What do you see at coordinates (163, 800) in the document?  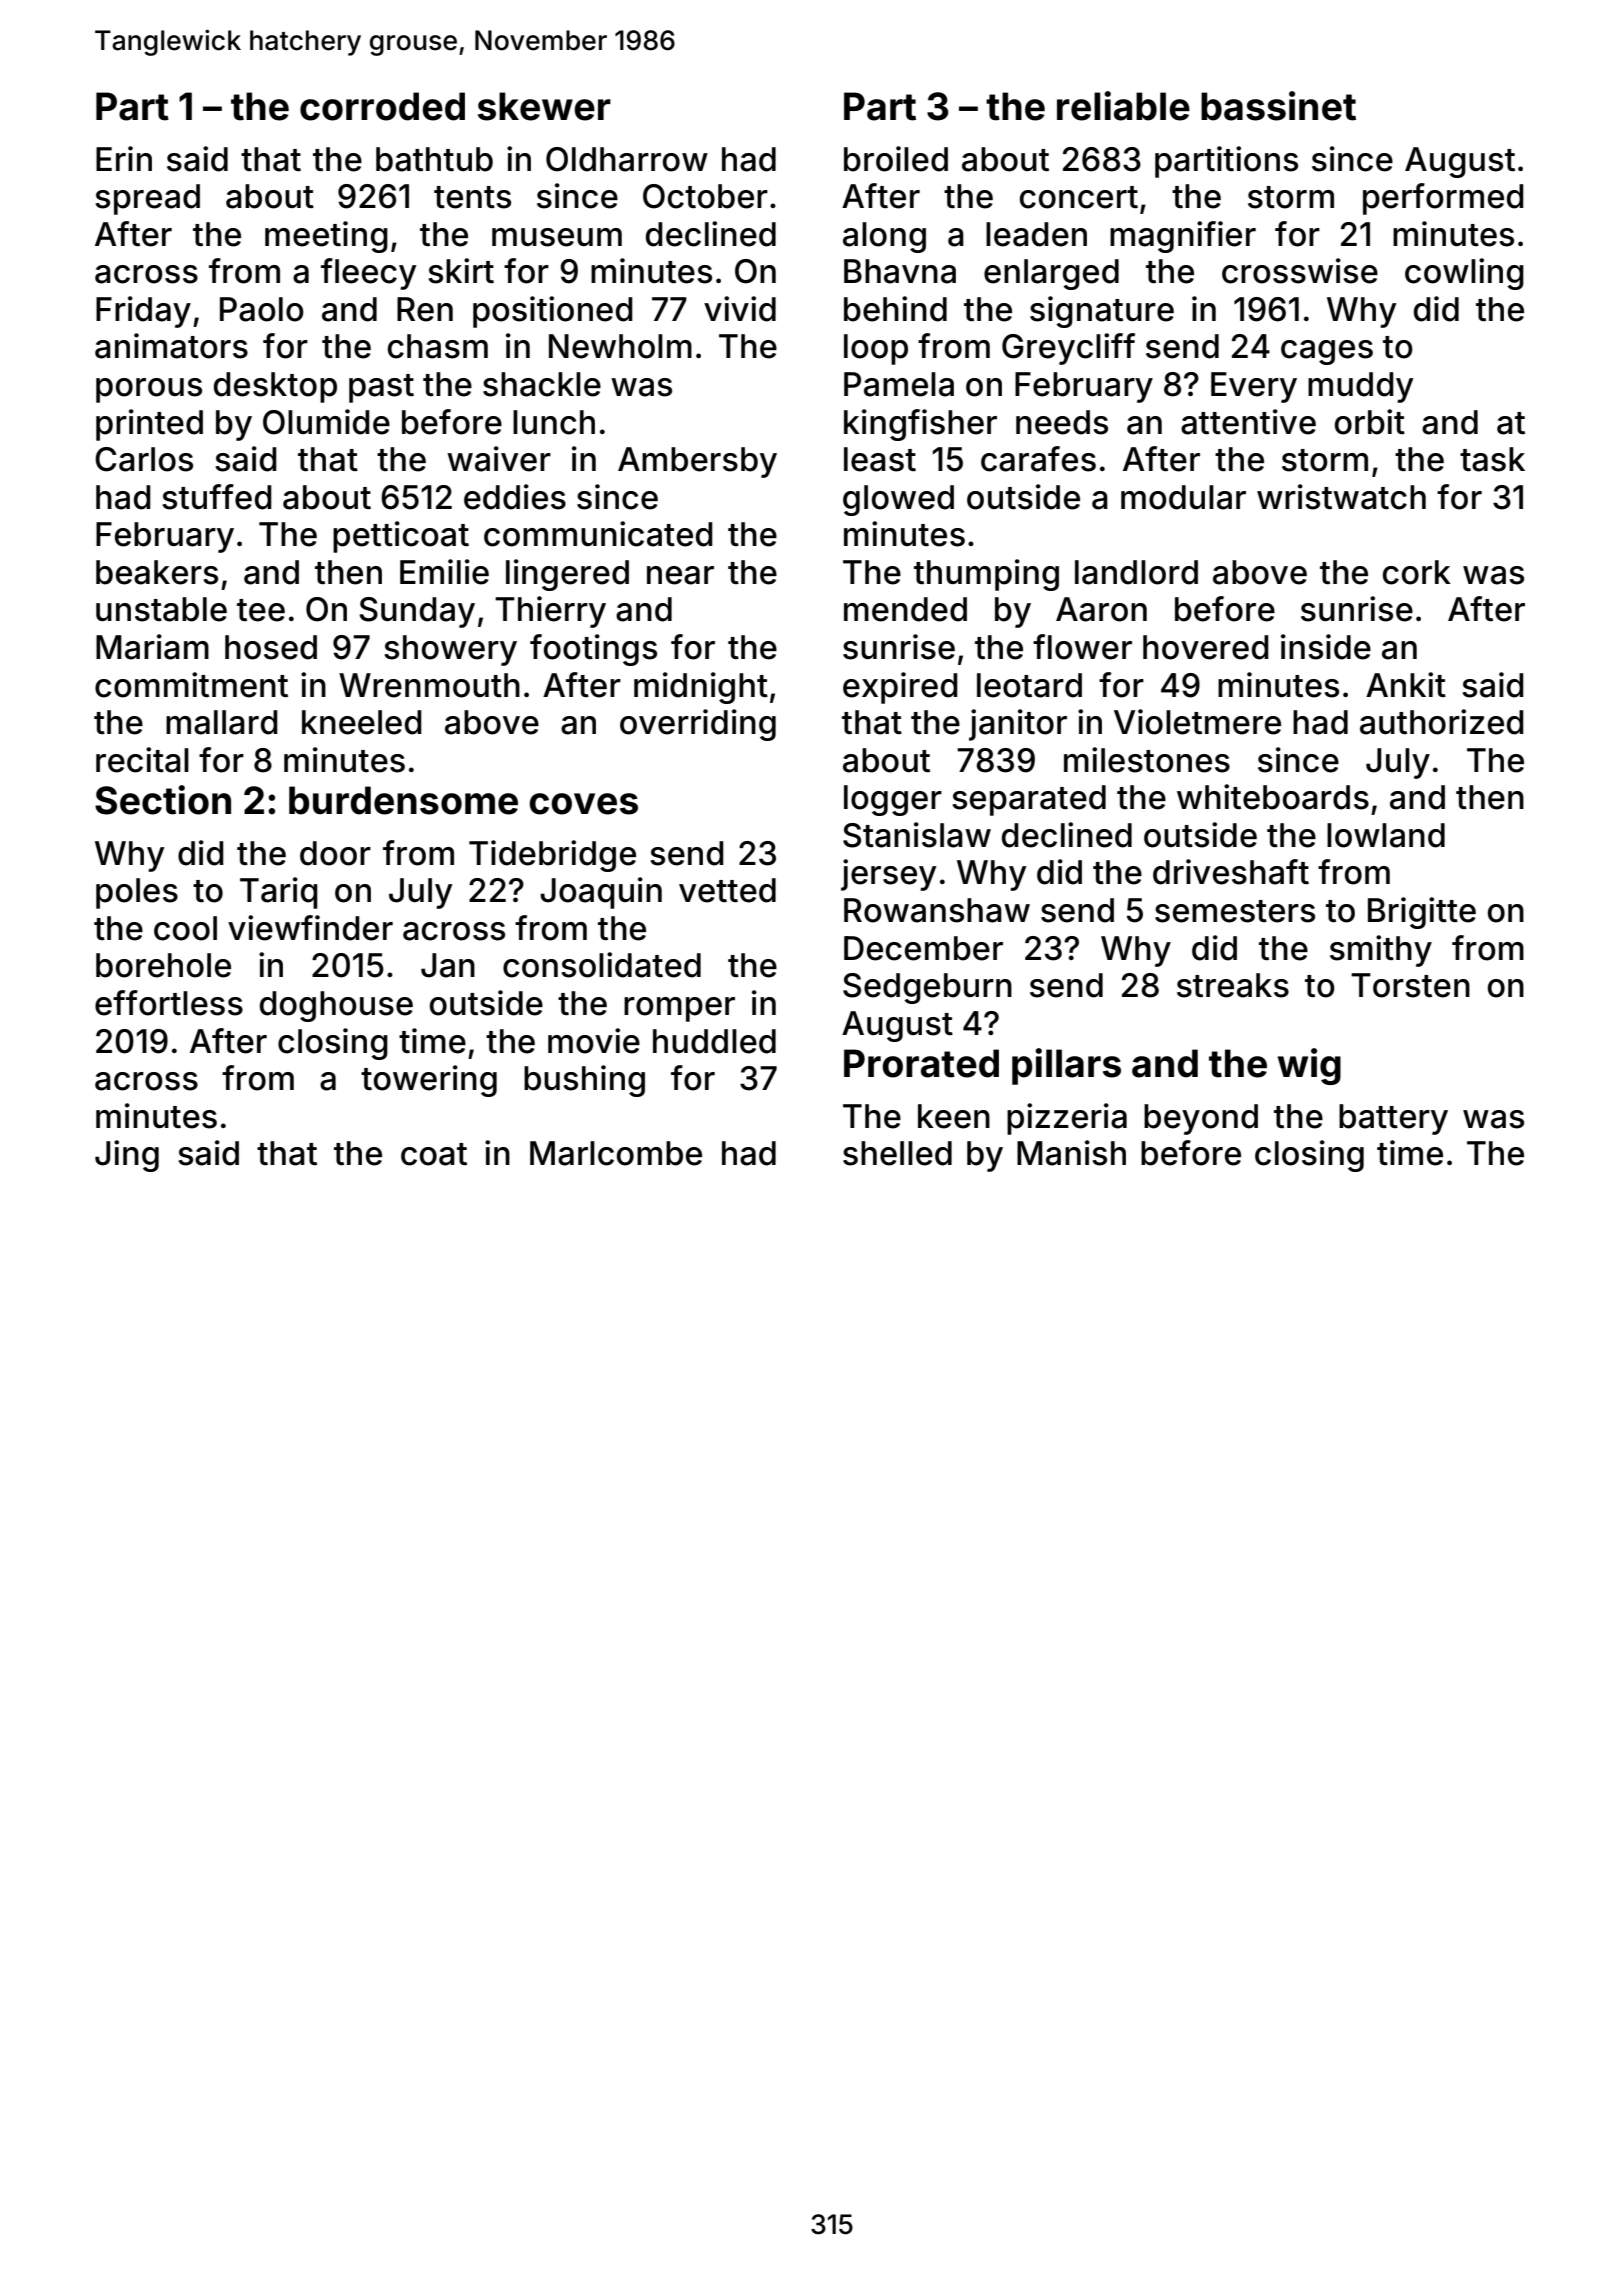 I see `Section` at bounding box center [163, 800].
